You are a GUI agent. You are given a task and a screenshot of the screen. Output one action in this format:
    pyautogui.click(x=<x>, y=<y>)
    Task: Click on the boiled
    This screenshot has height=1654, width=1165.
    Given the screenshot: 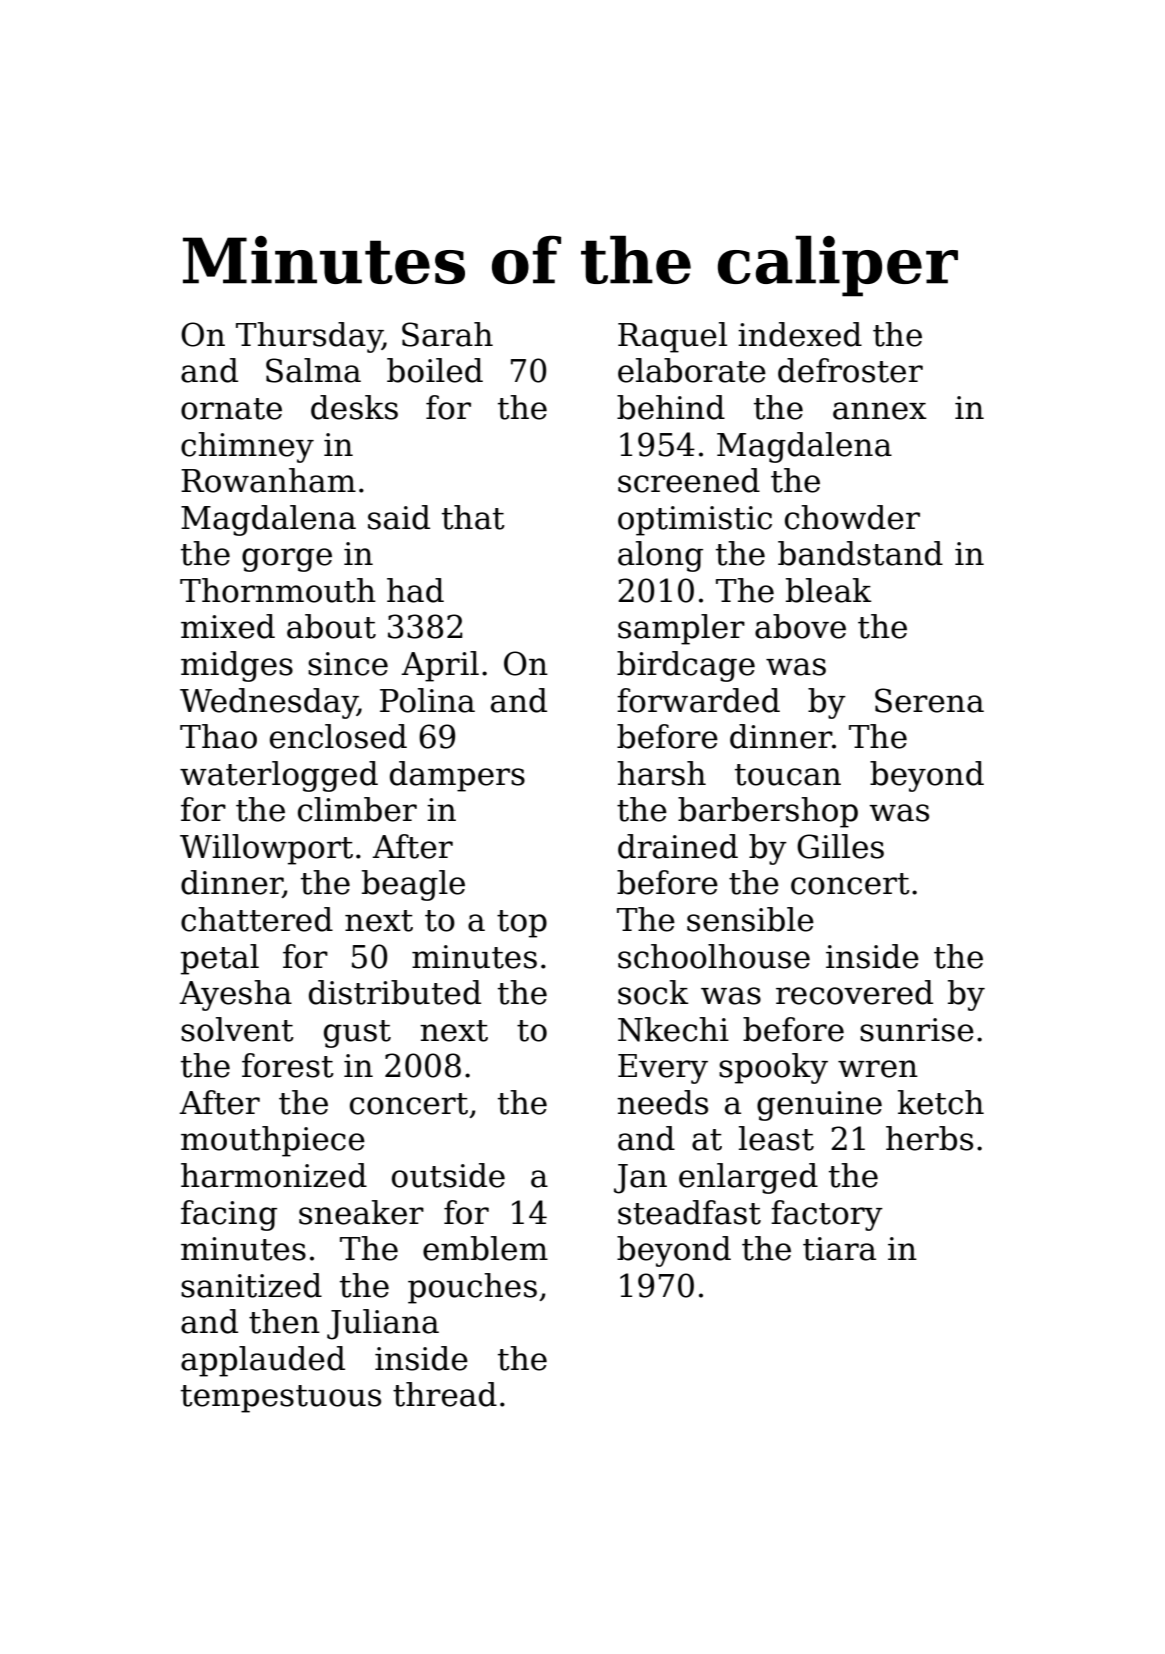 What is the action you would take?
    pyautogui.click(x=435, y=370)
